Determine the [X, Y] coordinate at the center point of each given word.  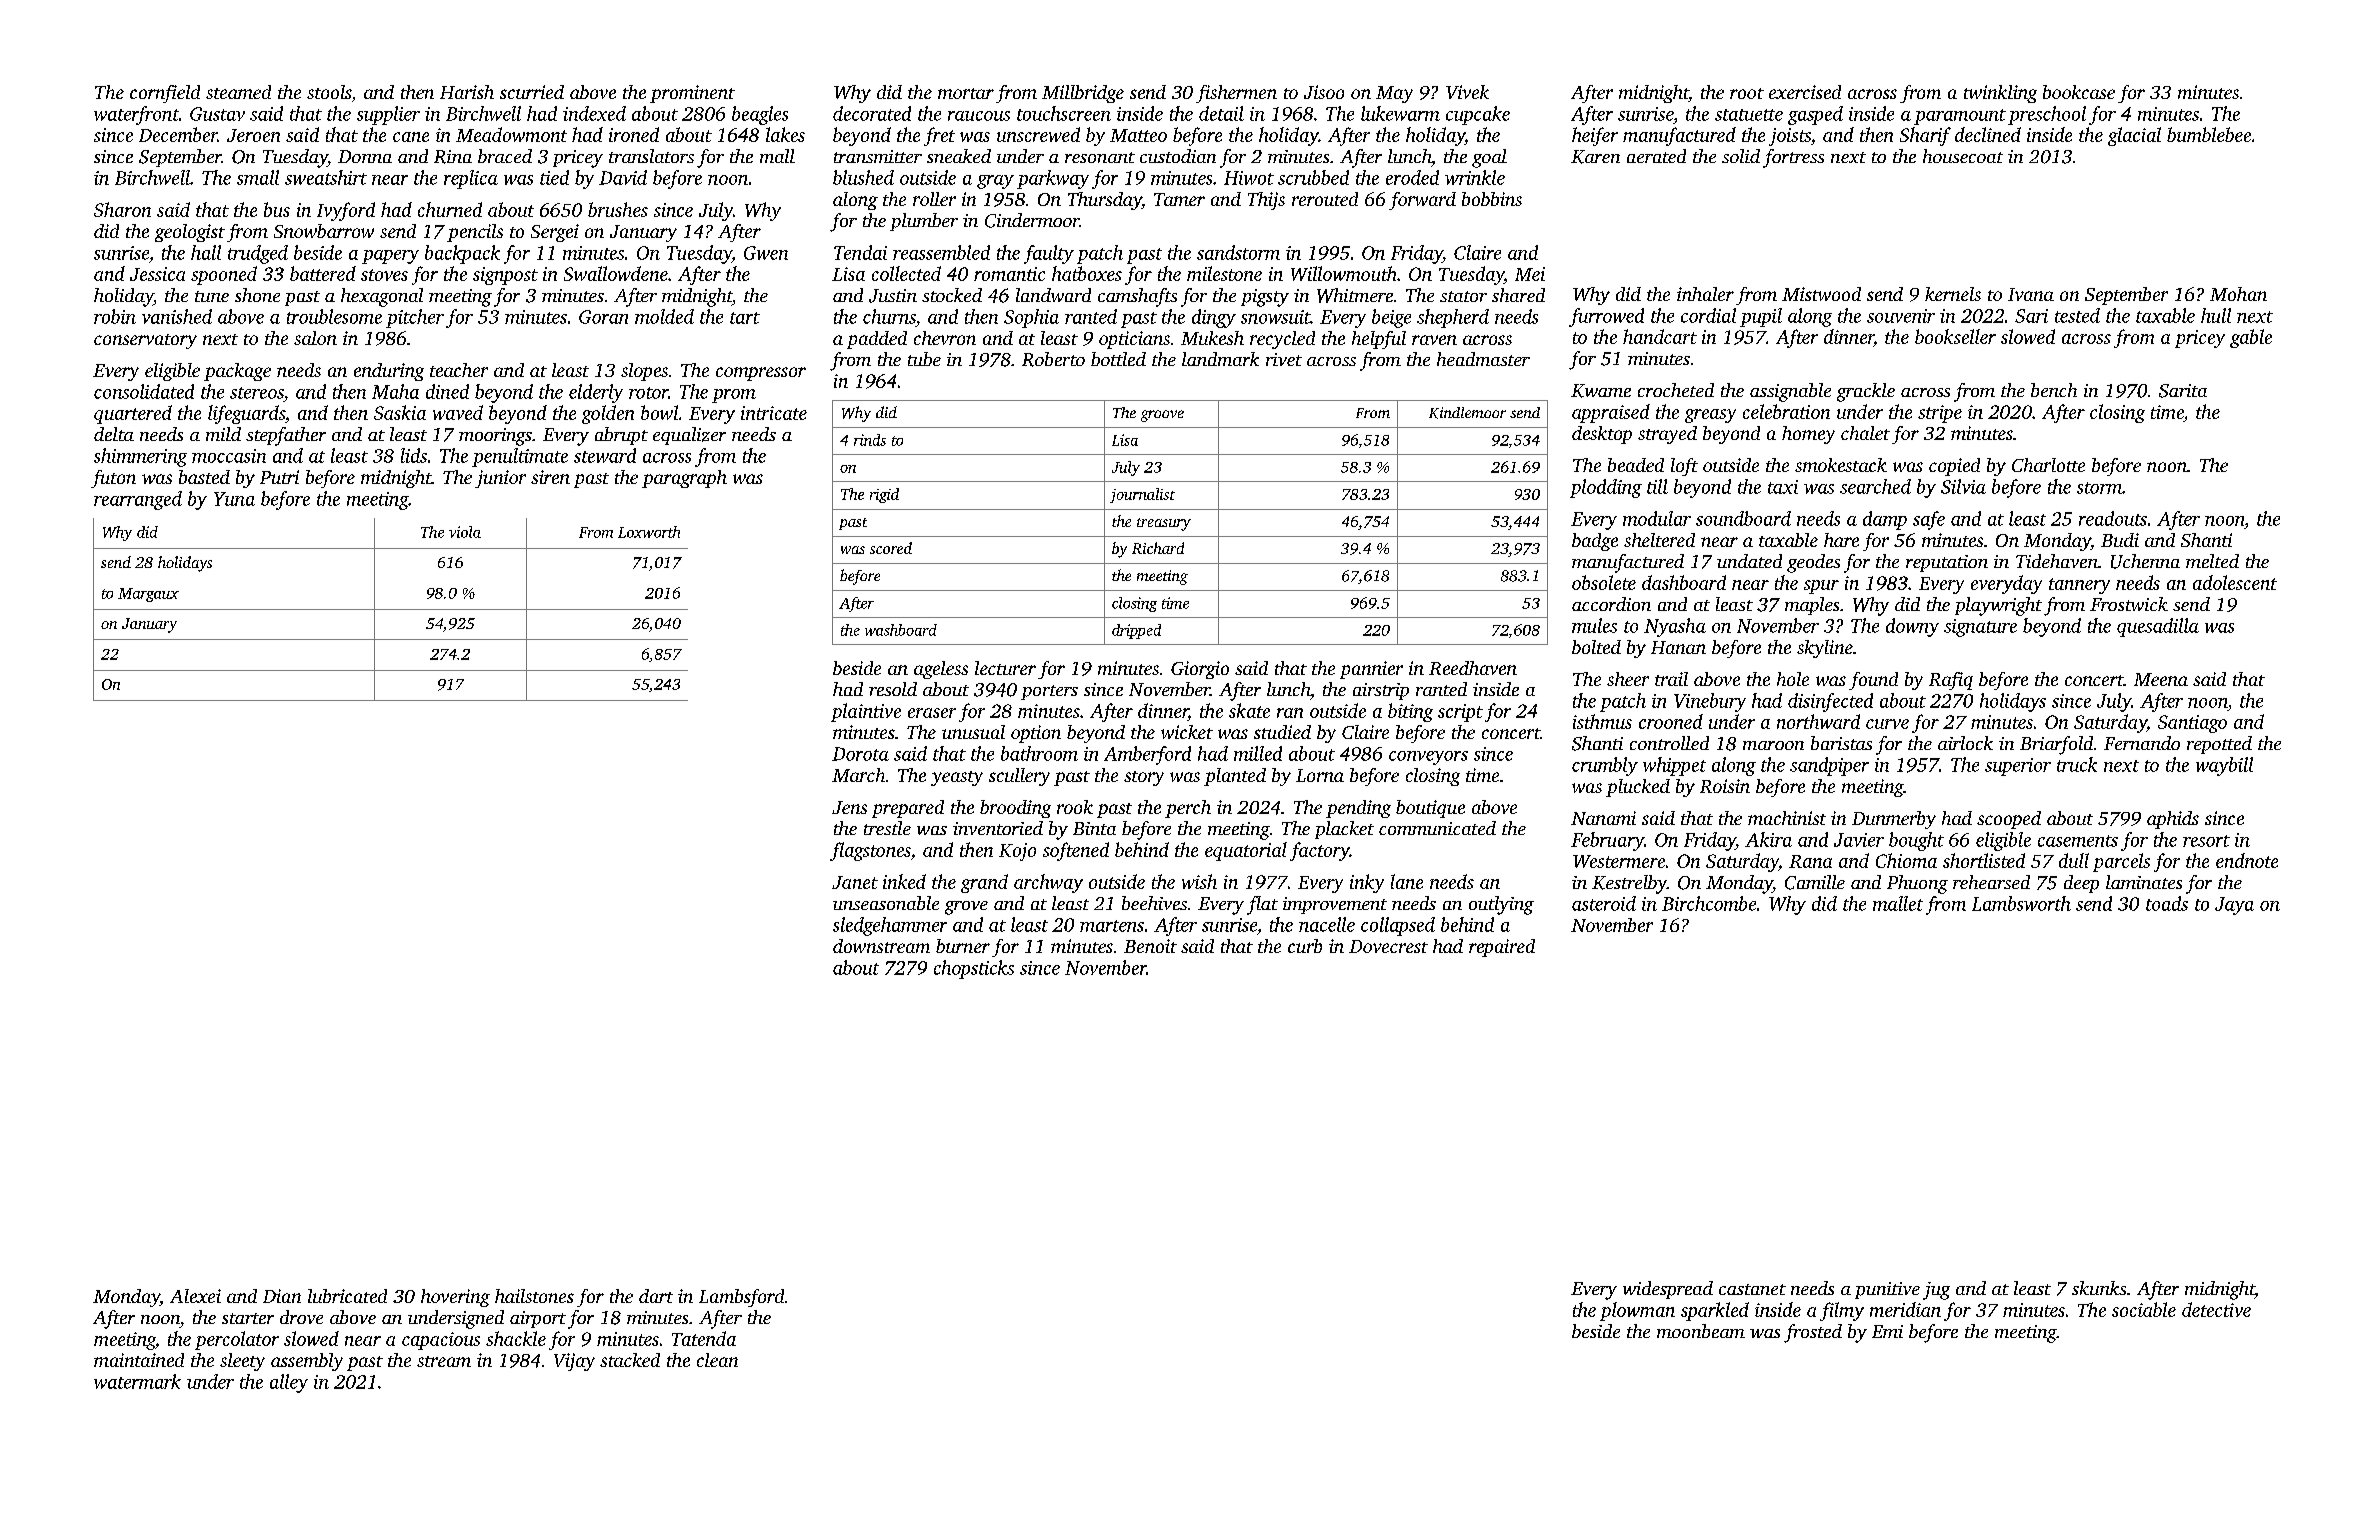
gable [2251, 338]
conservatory [145, 341]
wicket [1187, 732]
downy [1912, 627]
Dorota [860, 754]
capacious [441, 1341]
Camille [1815, 882]
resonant [1100, 157]
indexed [594, 113]
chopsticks [974, 969]
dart [656, 1296]
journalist [1142, 495]
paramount [1960, 117]
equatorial [1246, 851]
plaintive [866, 712]
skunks [2099, 1288]
